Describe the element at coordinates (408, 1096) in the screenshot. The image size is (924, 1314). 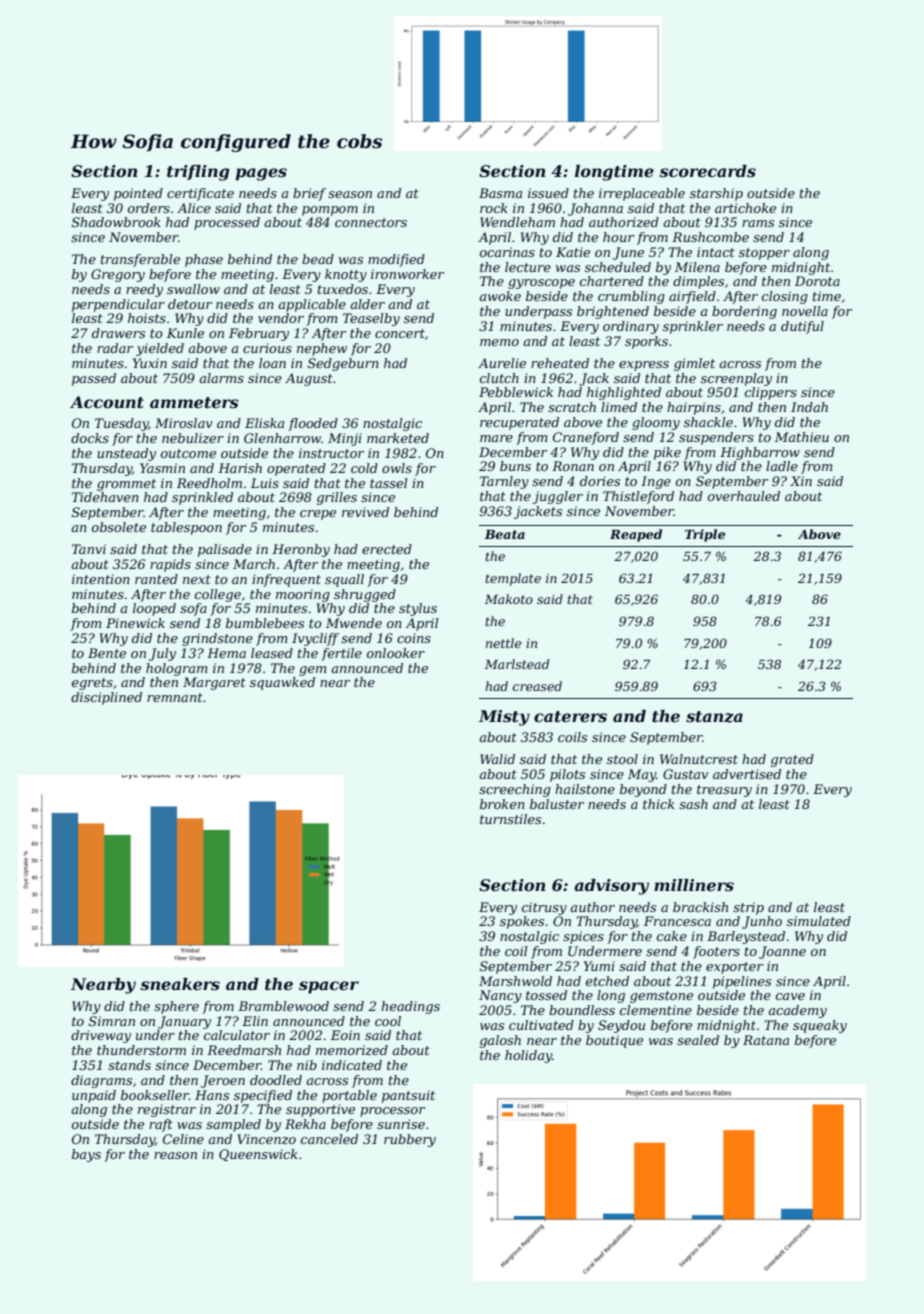
I see `pantsuit` at that location.
